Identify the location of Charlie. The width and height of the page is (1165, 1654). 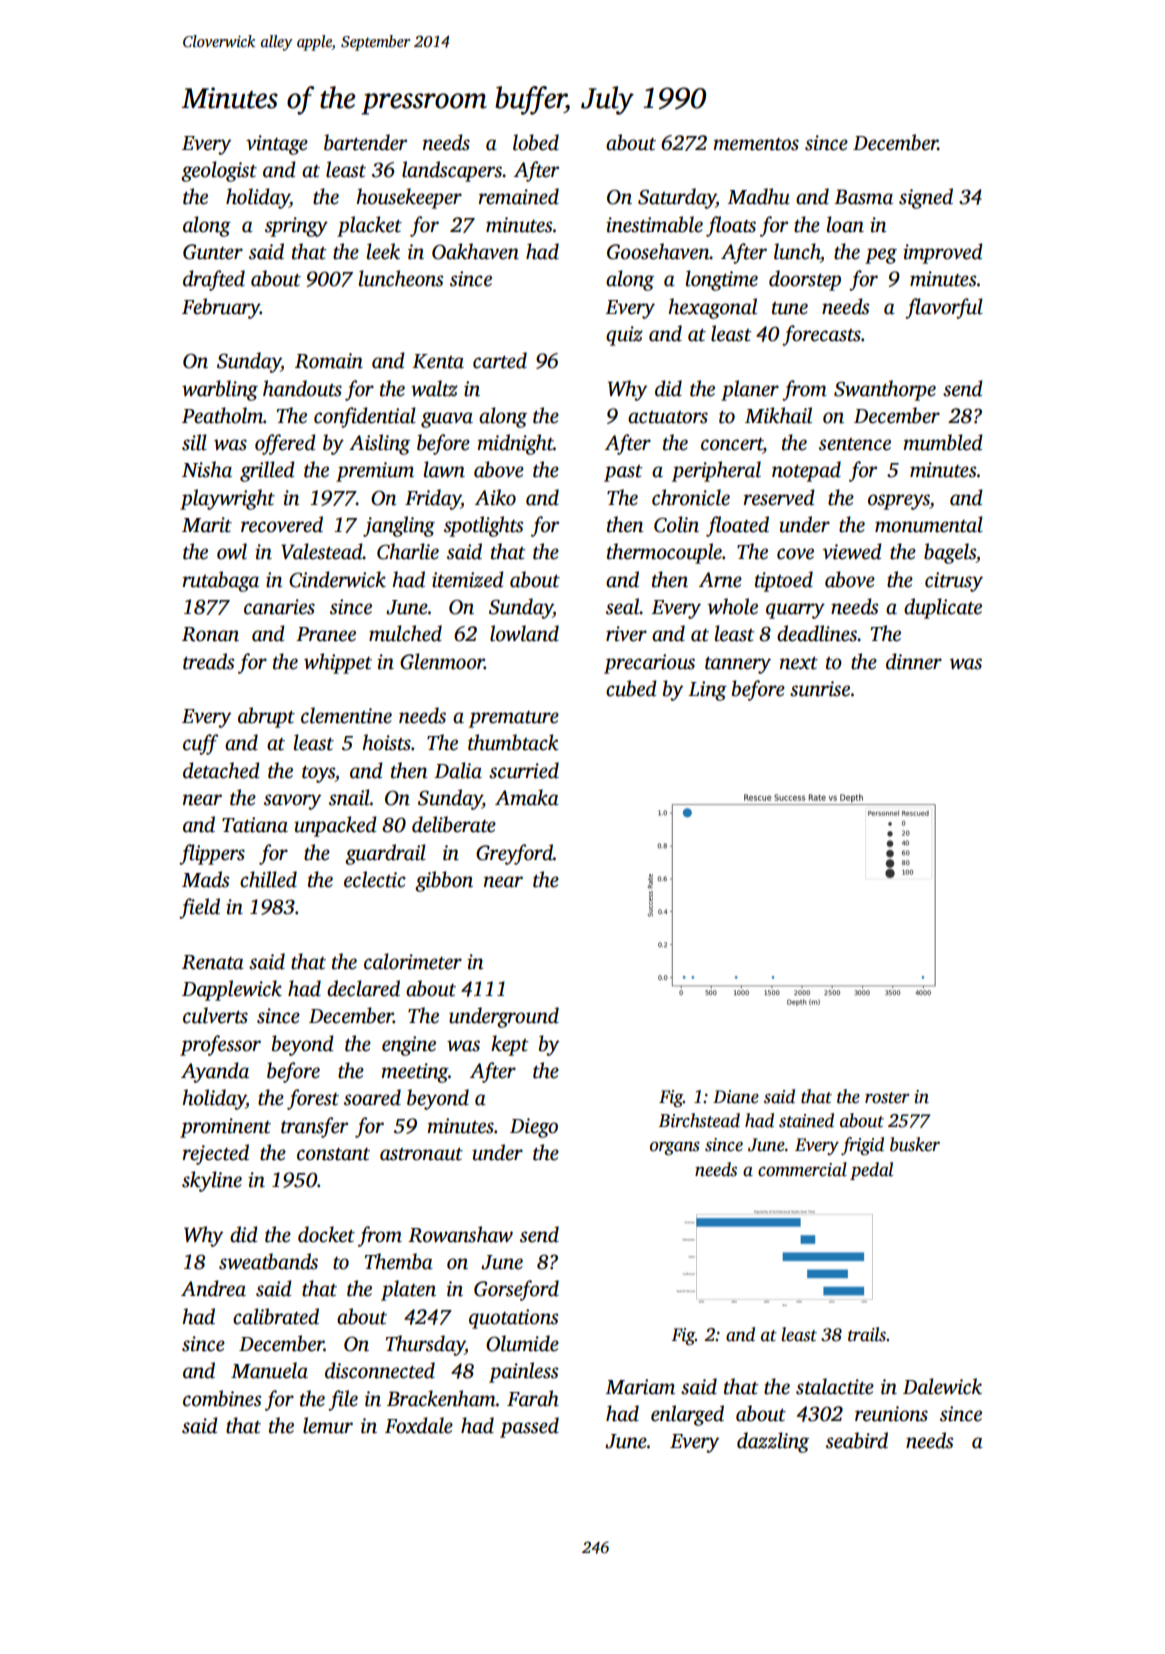
(408, 551).
